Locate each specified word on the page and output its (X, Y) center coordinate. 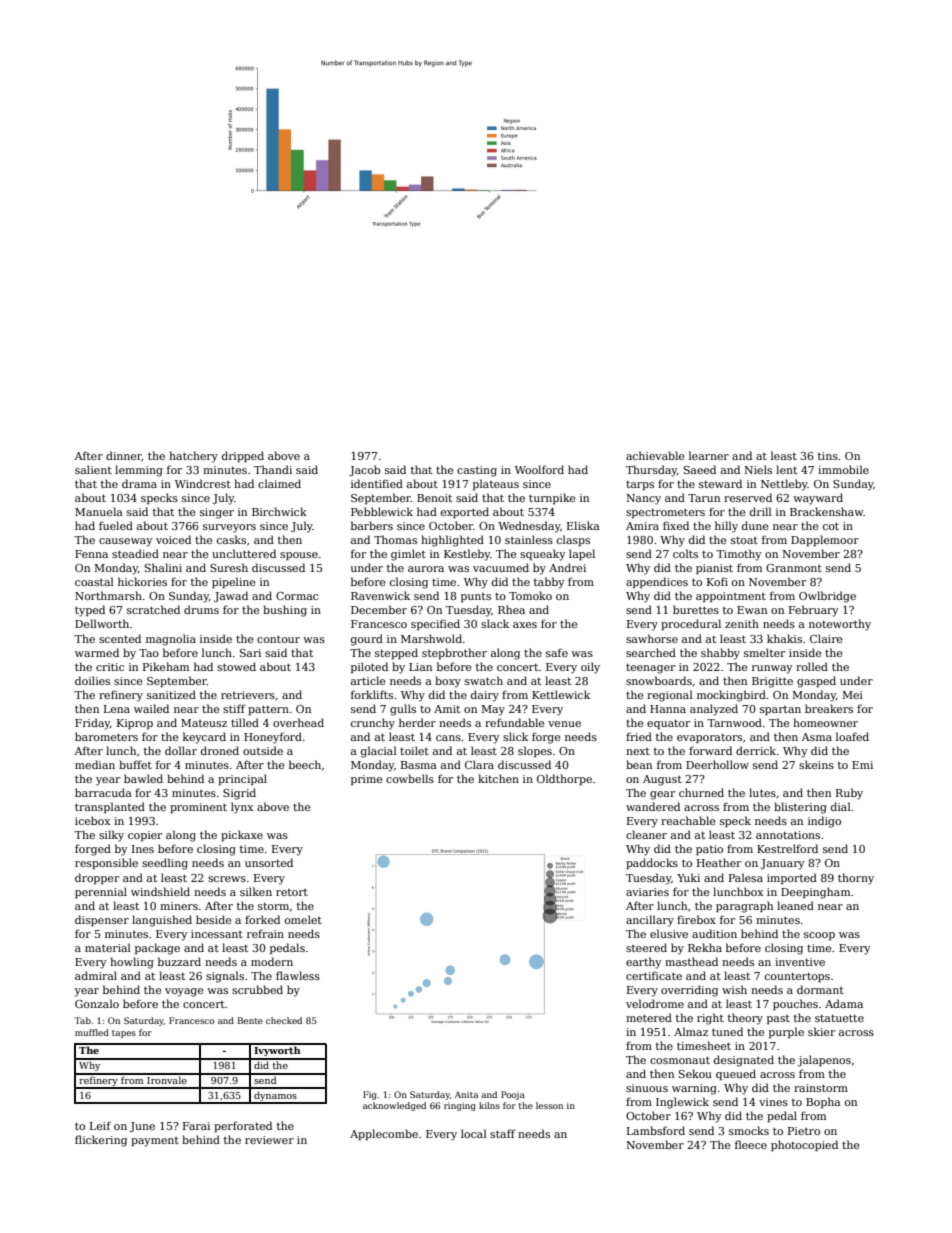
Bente (250, 1020)
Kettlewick (561, 694)
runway (772, 669)
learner (709, 455)
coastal (94, 581)
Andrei (567, 567)
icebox (92, 820)
